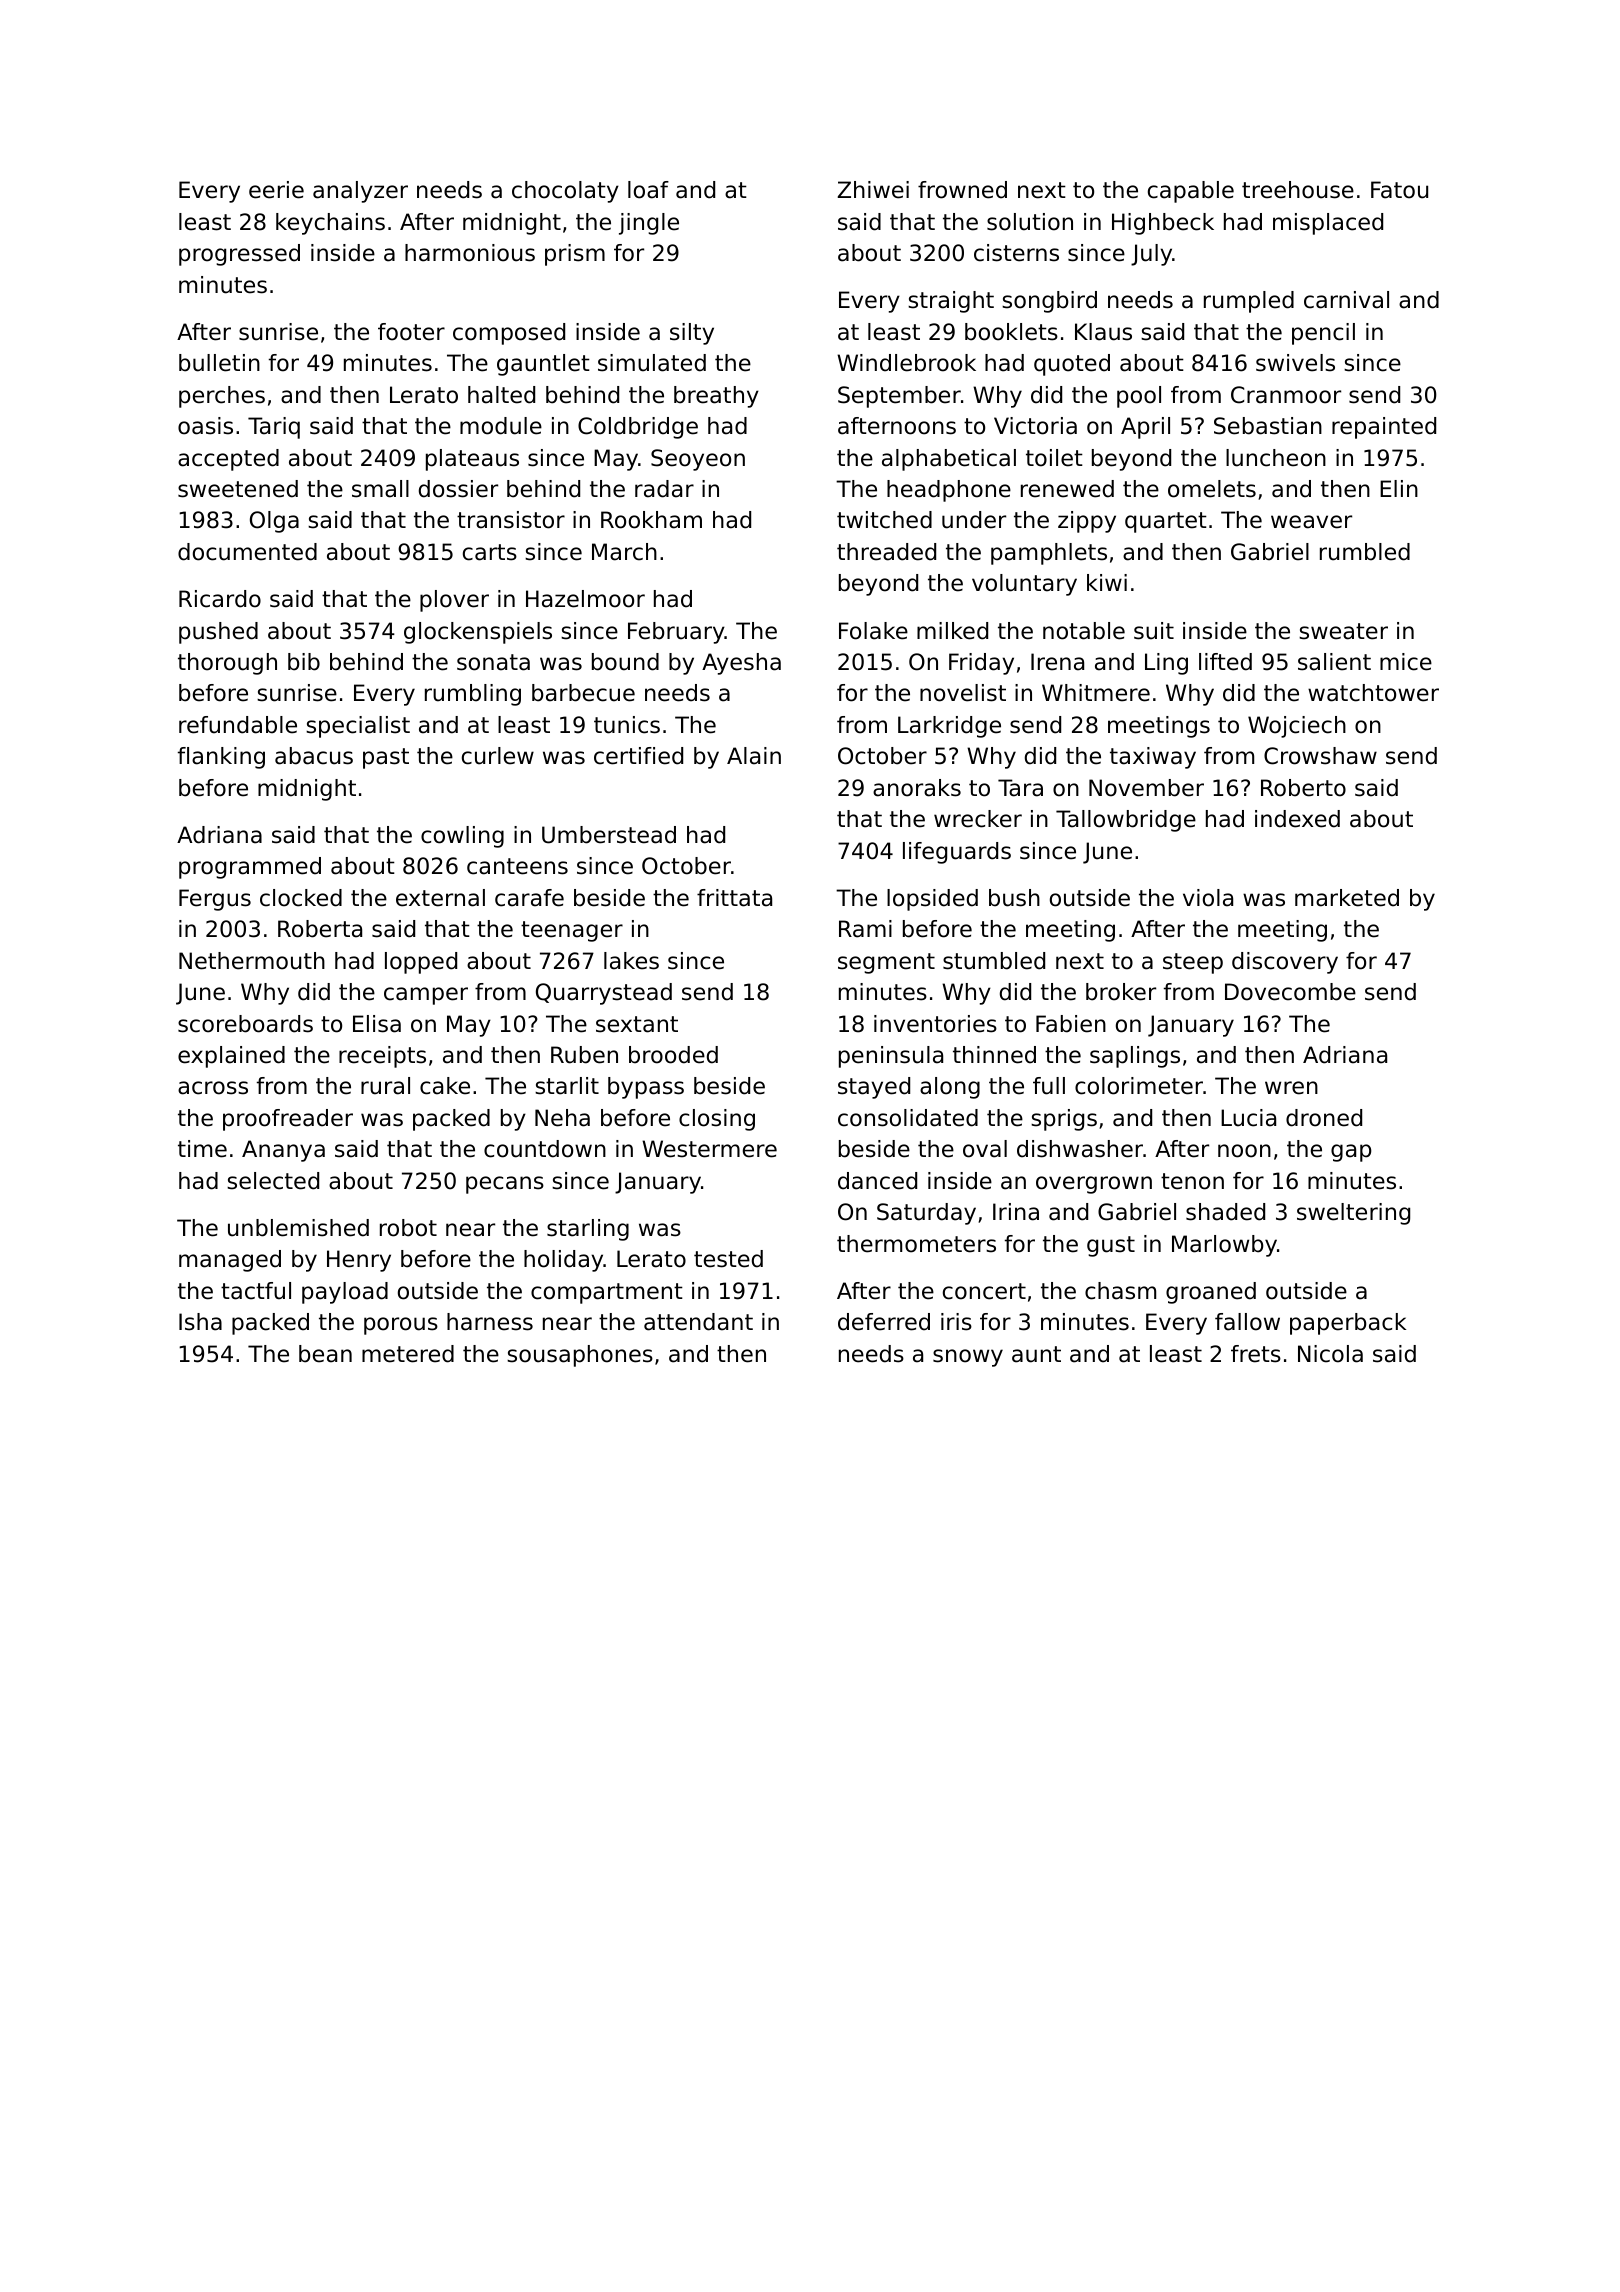  What do you see at coordinates (692, 334) in the image?
I see `silty` at bounding box center [692, 334].
